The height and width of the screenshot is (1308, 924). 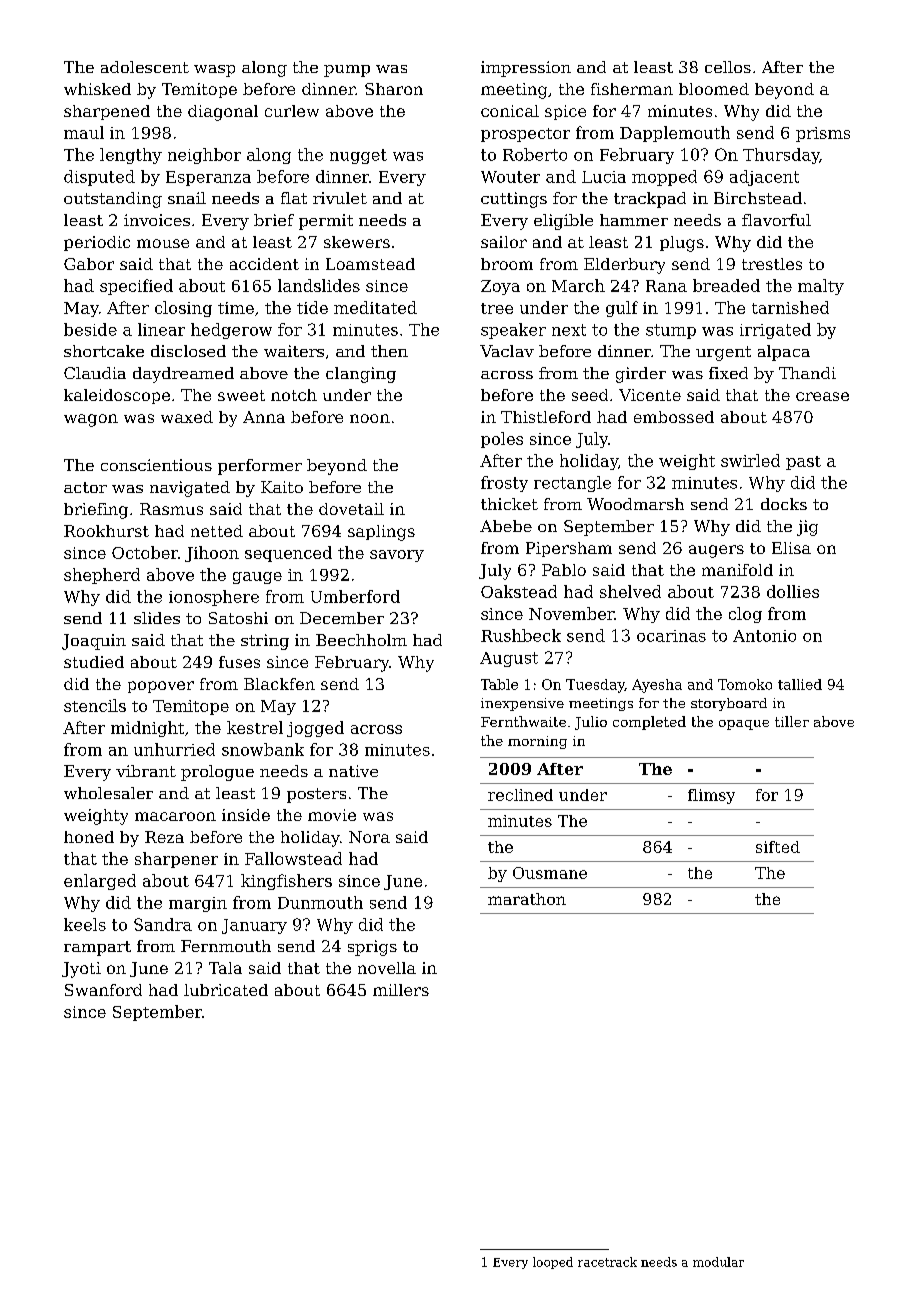 What do you see at coordinates (353, 771) in the screenshot?
I see `native` at bounding box center [353, 771].
